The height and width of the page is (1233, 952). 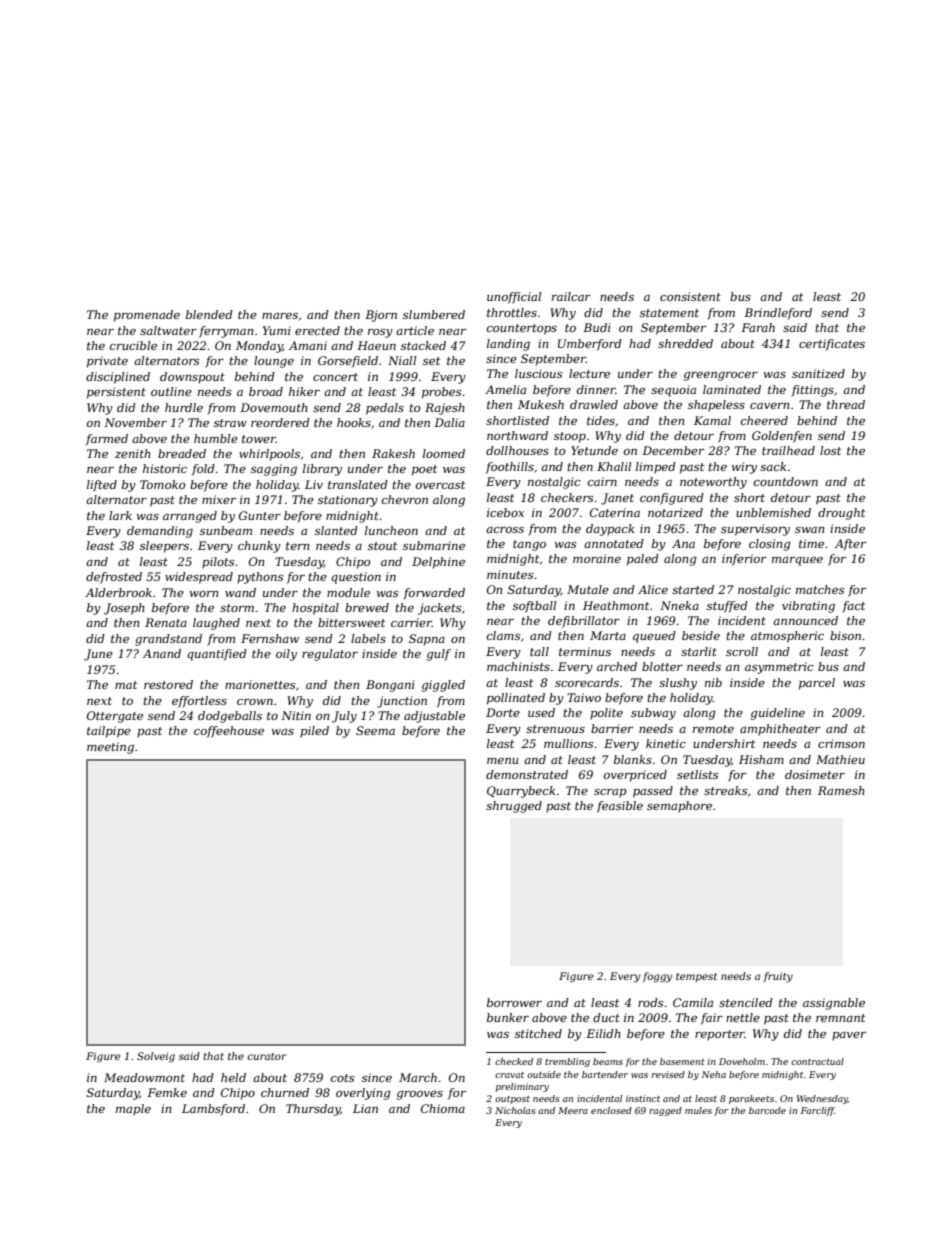 I want to click on borrower, so click(x=514, y=1002).
